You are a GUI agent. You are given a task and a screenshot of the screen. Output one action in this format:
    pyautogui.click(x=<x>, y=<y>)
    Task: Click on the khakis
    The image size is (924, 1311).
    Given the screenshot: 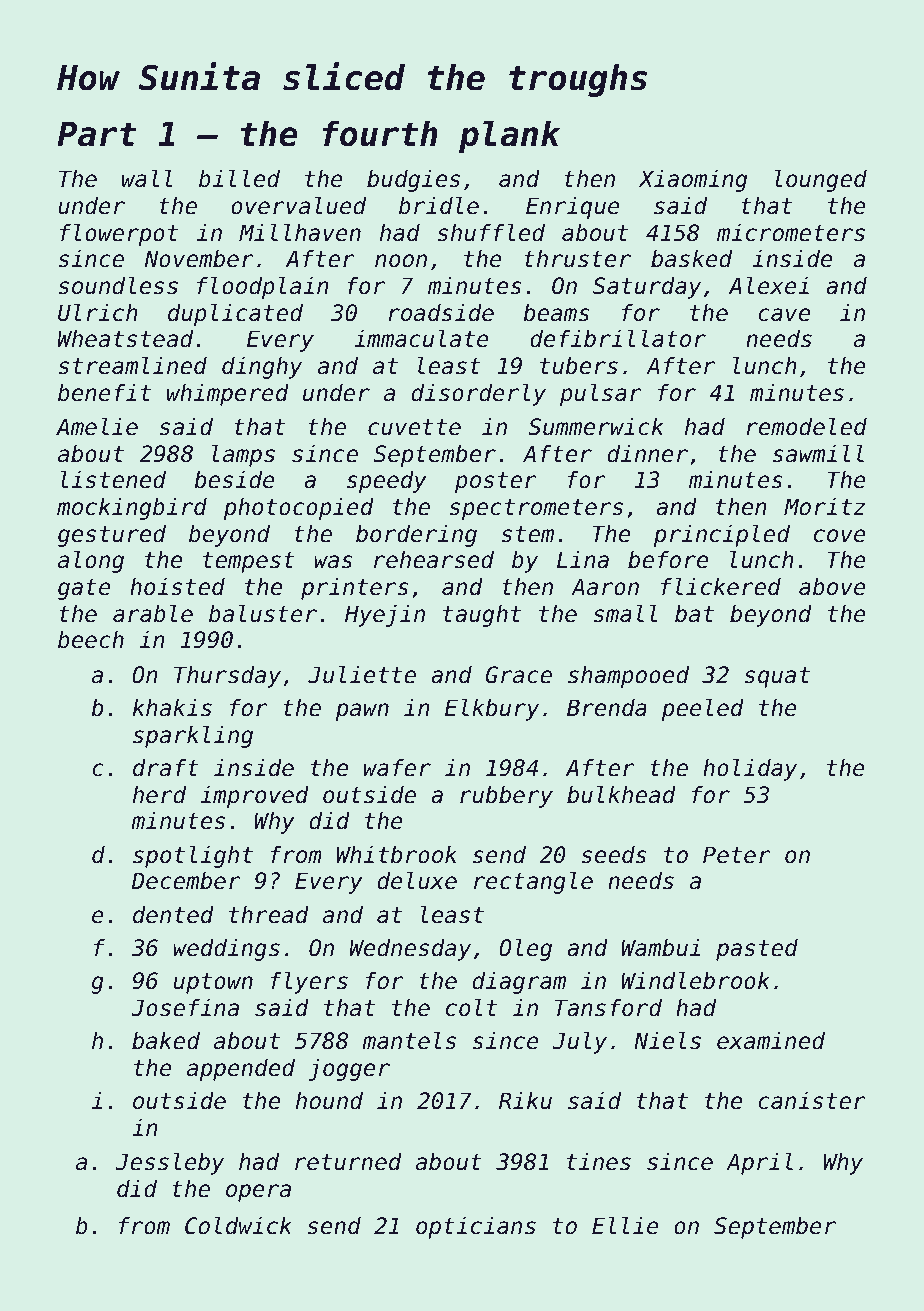 What is the action you would take?
    pyautogui.click(x=172, y=708)
